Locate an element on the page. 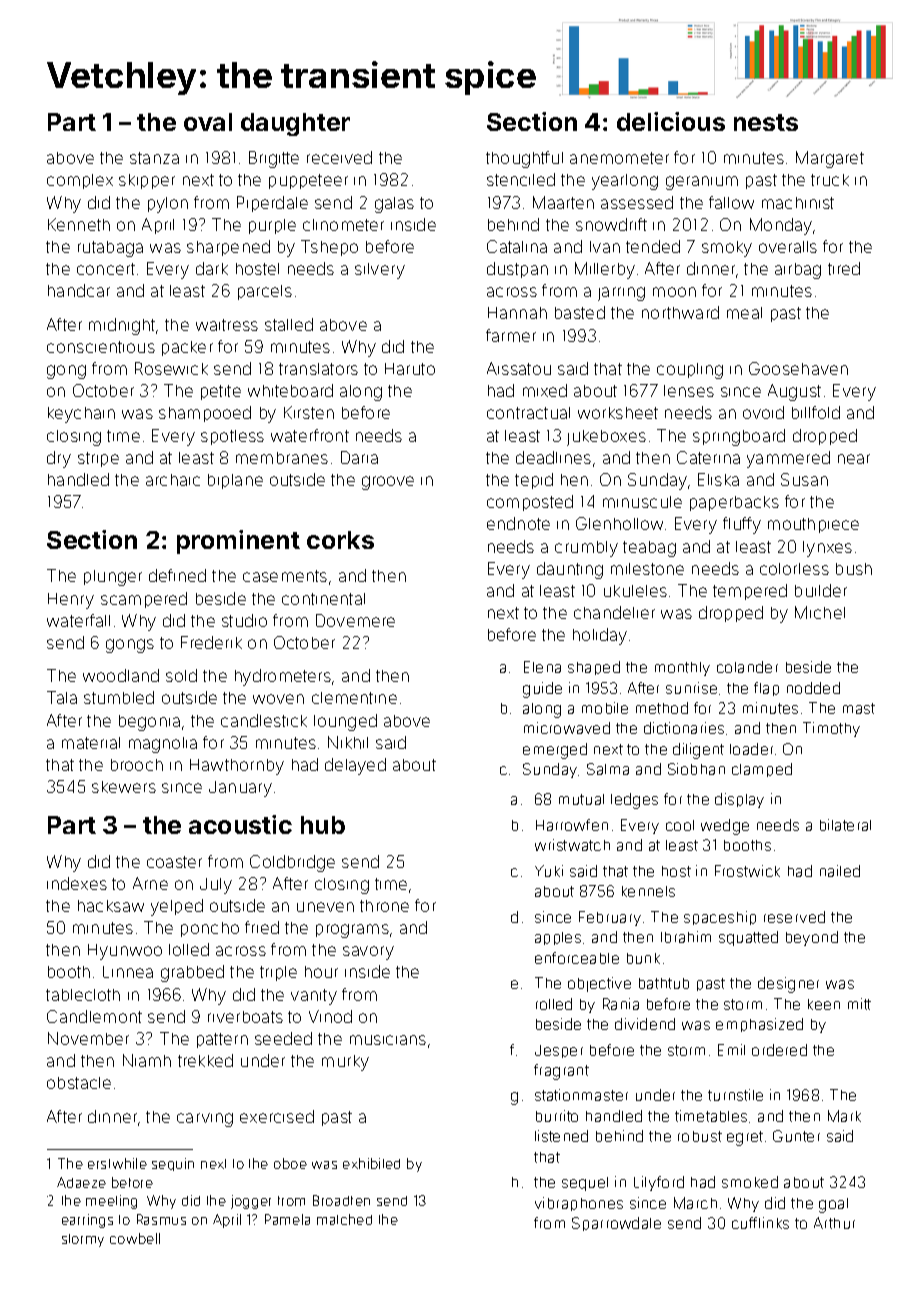 Image resolution: width=924 pixels, height=1314 pixels. composted is located at coordinates (530, 503).
